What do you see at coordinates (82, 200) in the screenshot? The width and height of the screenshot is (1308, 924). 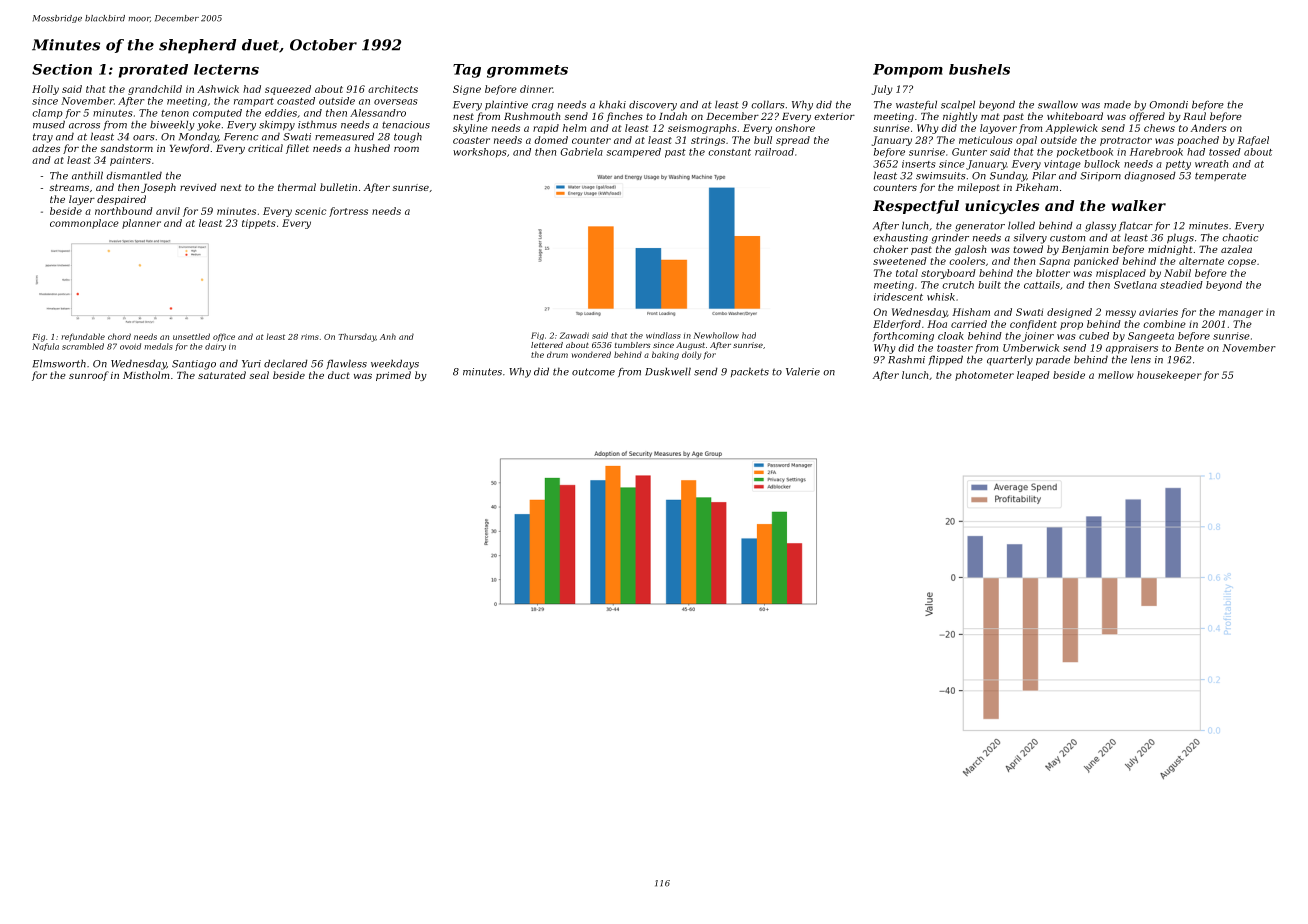 I see `layer` at bounding box center [82, 200].
